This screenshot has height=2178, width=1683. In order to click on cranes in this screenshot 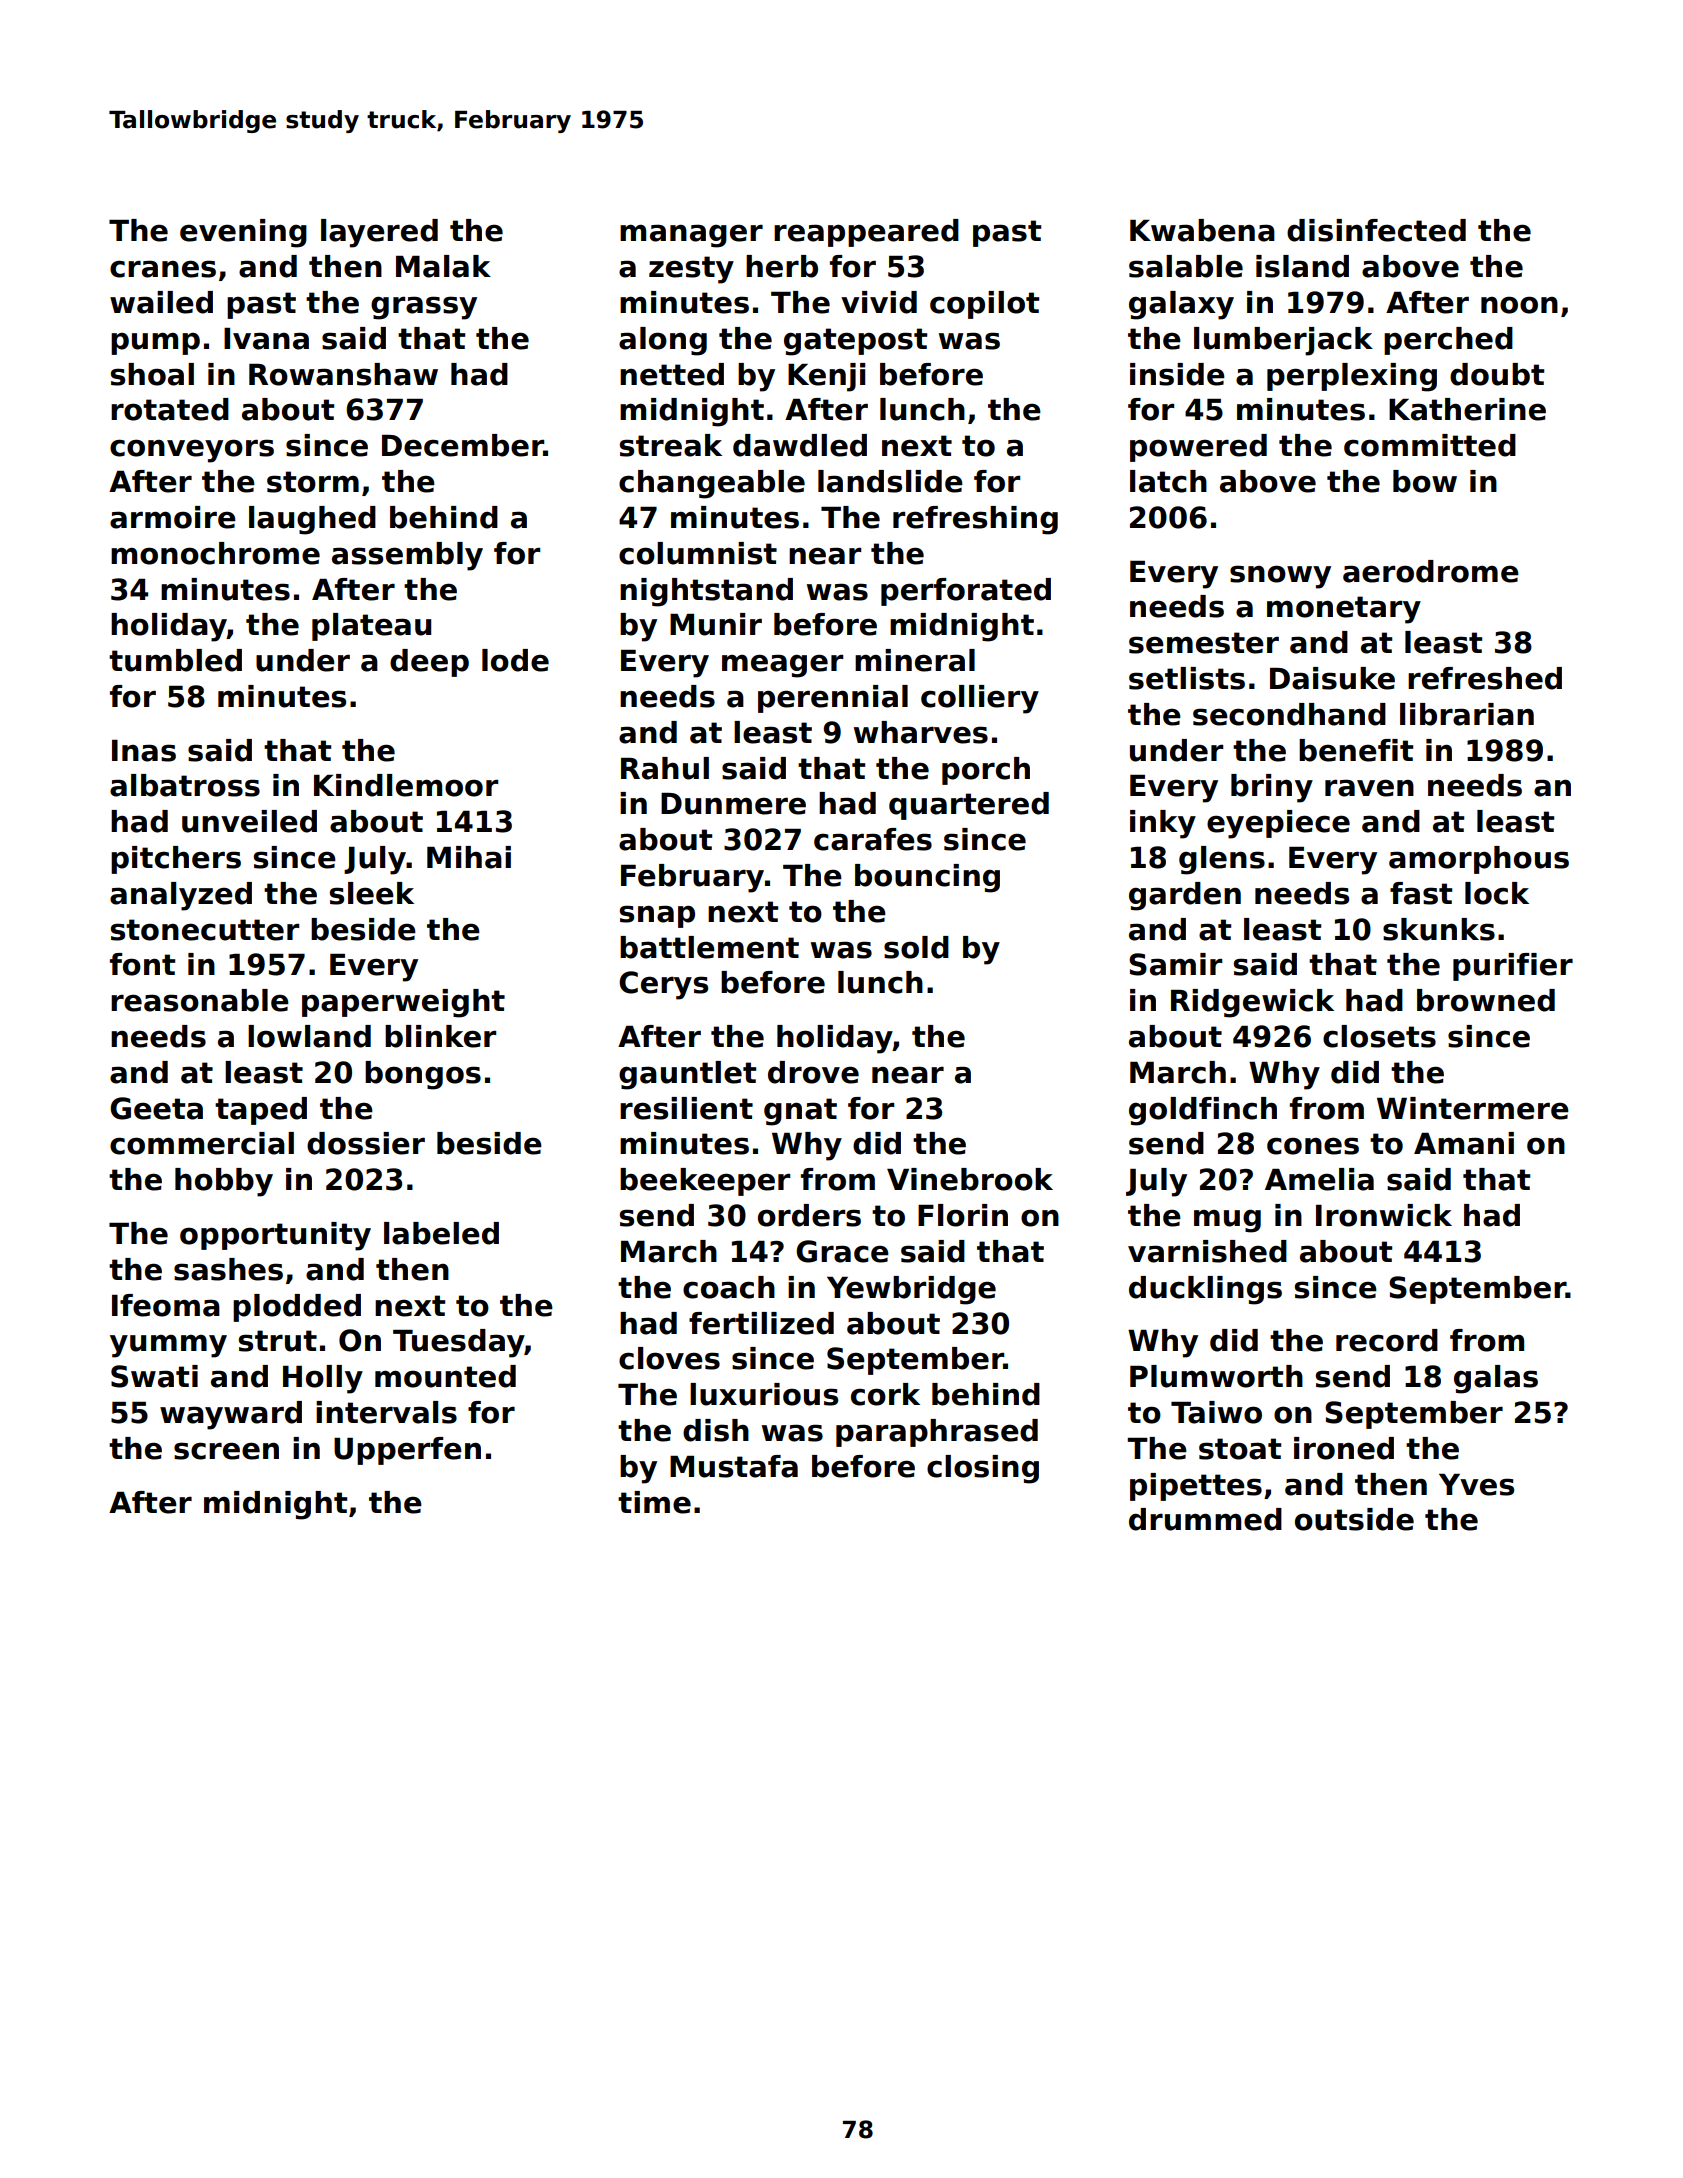, I will do `click(163, 269)`.
